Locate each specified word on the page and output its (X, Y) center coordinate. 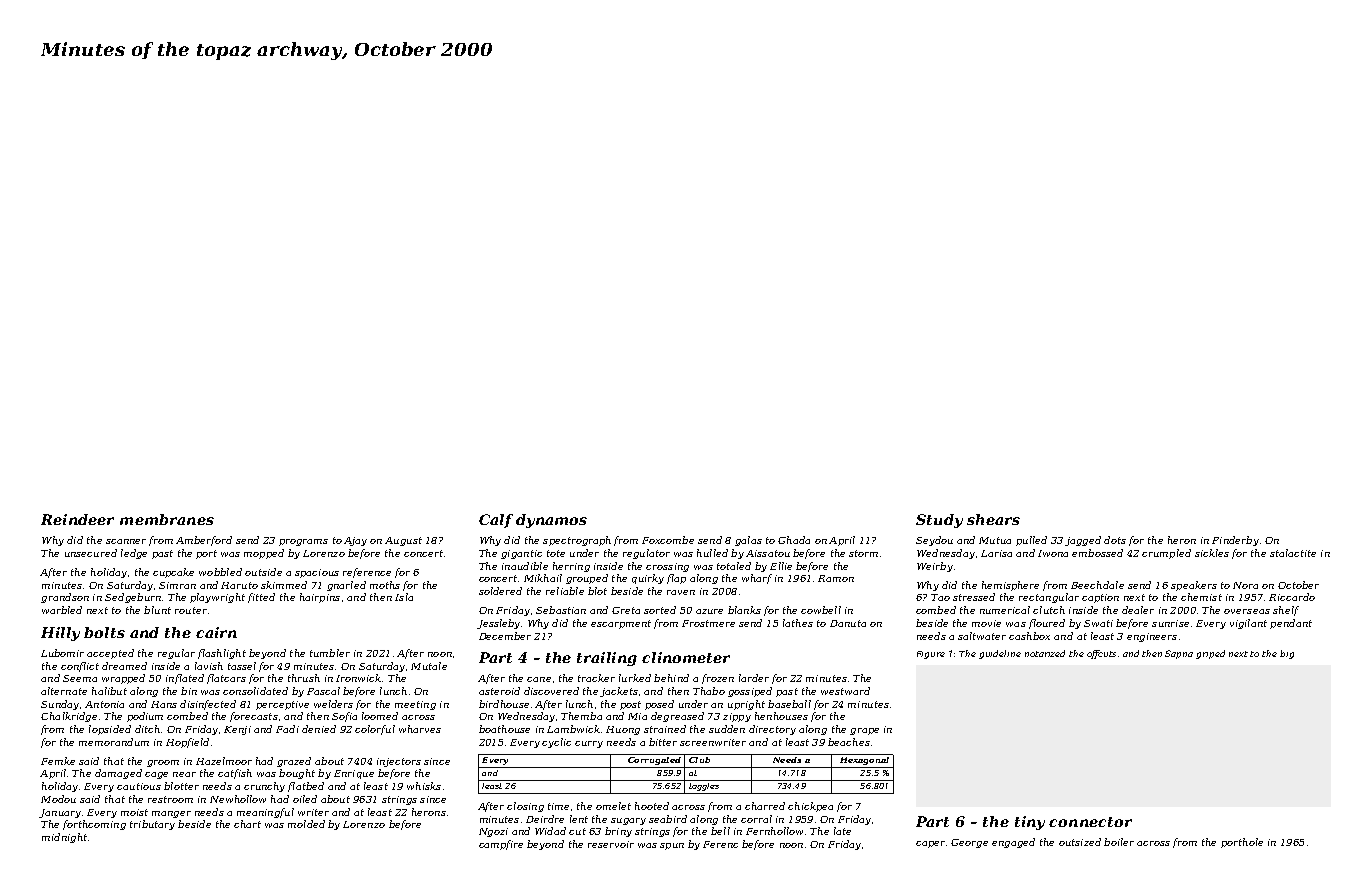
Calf (496, 521)
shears (993, 519)
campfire (501, 845)
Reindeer (77, 519)
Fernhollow (774, 831)
